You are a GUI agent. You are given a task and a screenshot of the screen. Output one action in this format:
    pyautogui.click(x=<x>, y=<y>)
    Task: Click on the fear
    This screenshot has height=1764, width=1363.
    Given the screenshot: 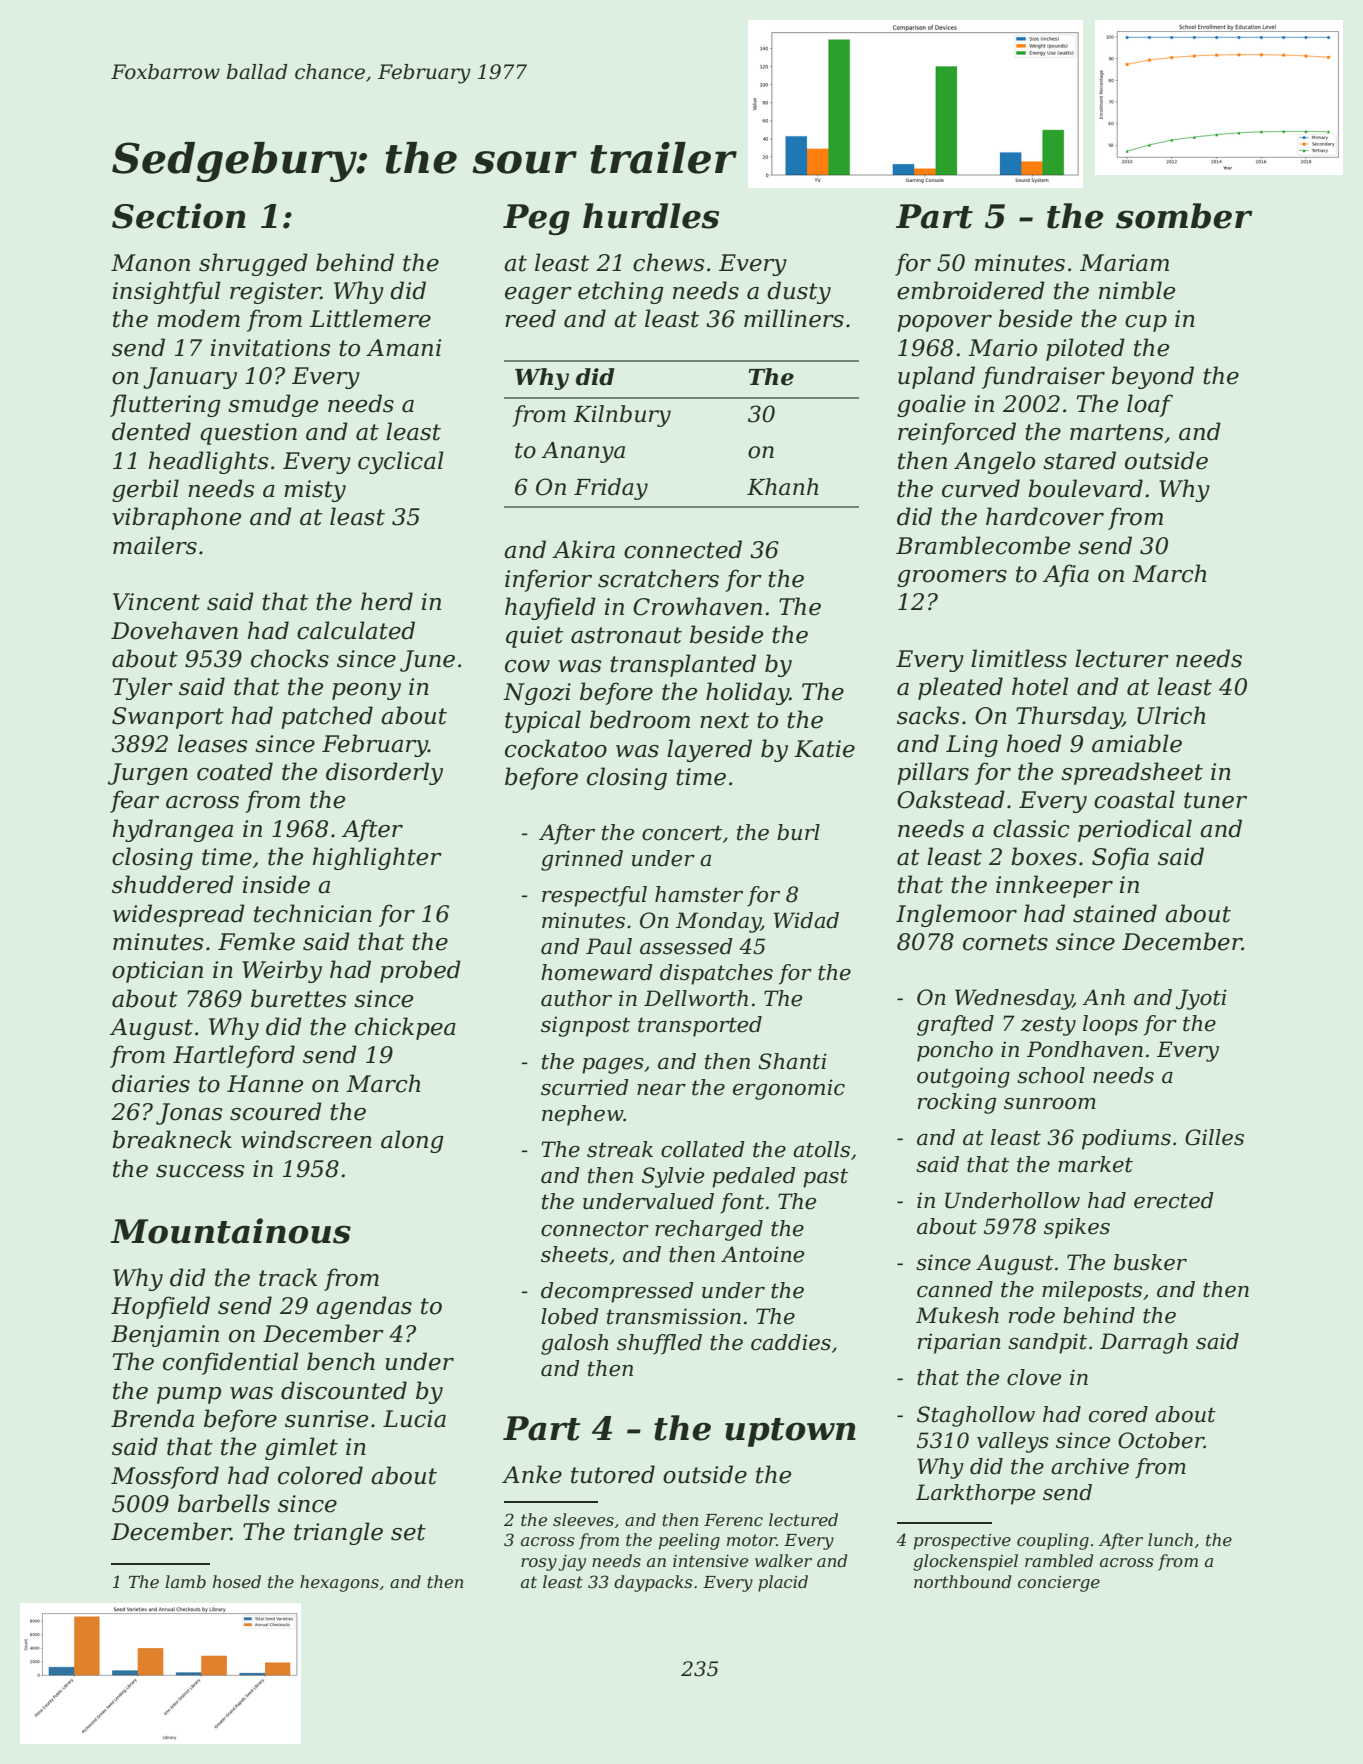 What is the action you would take?
    pyautogui.click(x=134, y=801)
